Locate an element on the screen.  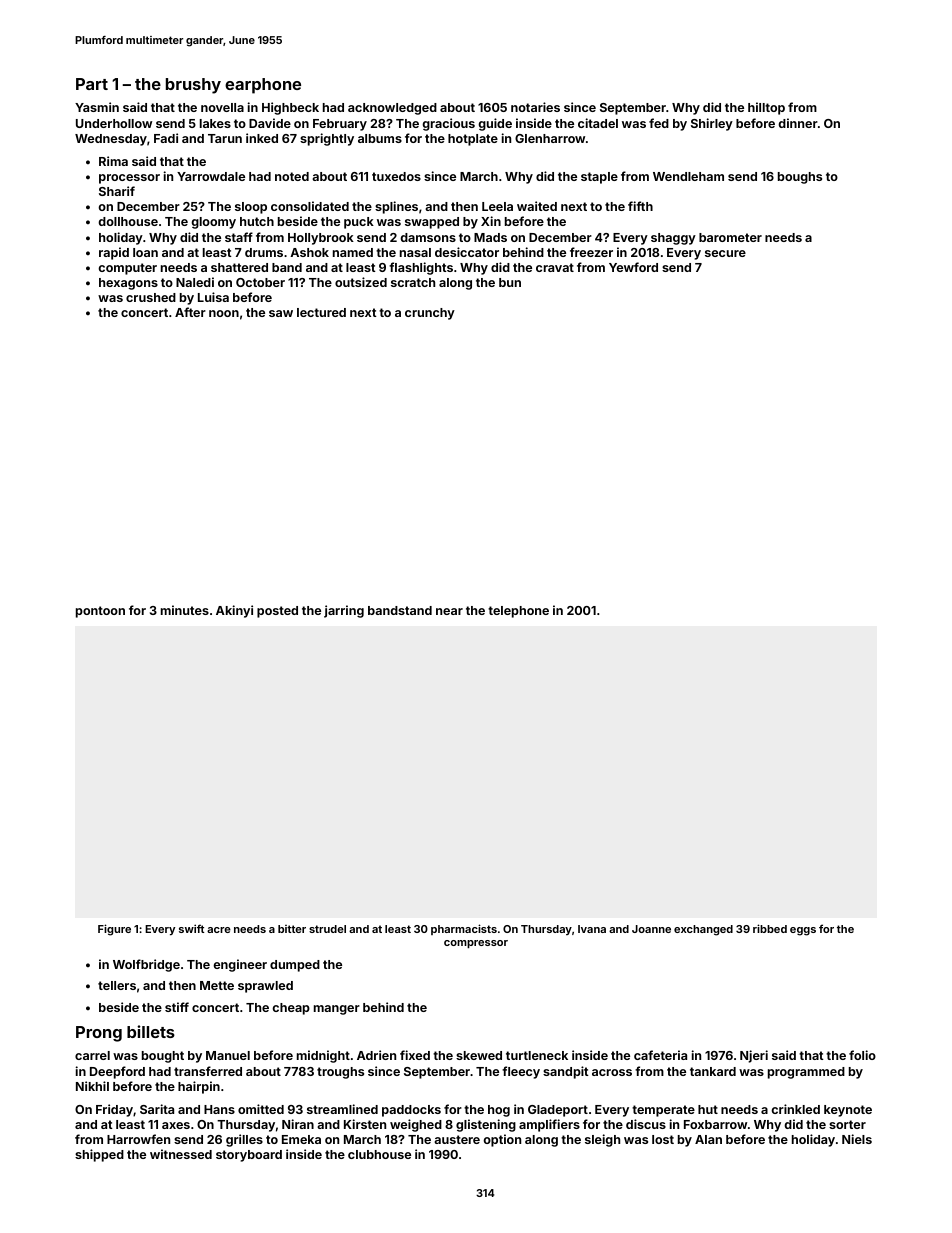
Manuel is located at coordinates (228, 1055).
